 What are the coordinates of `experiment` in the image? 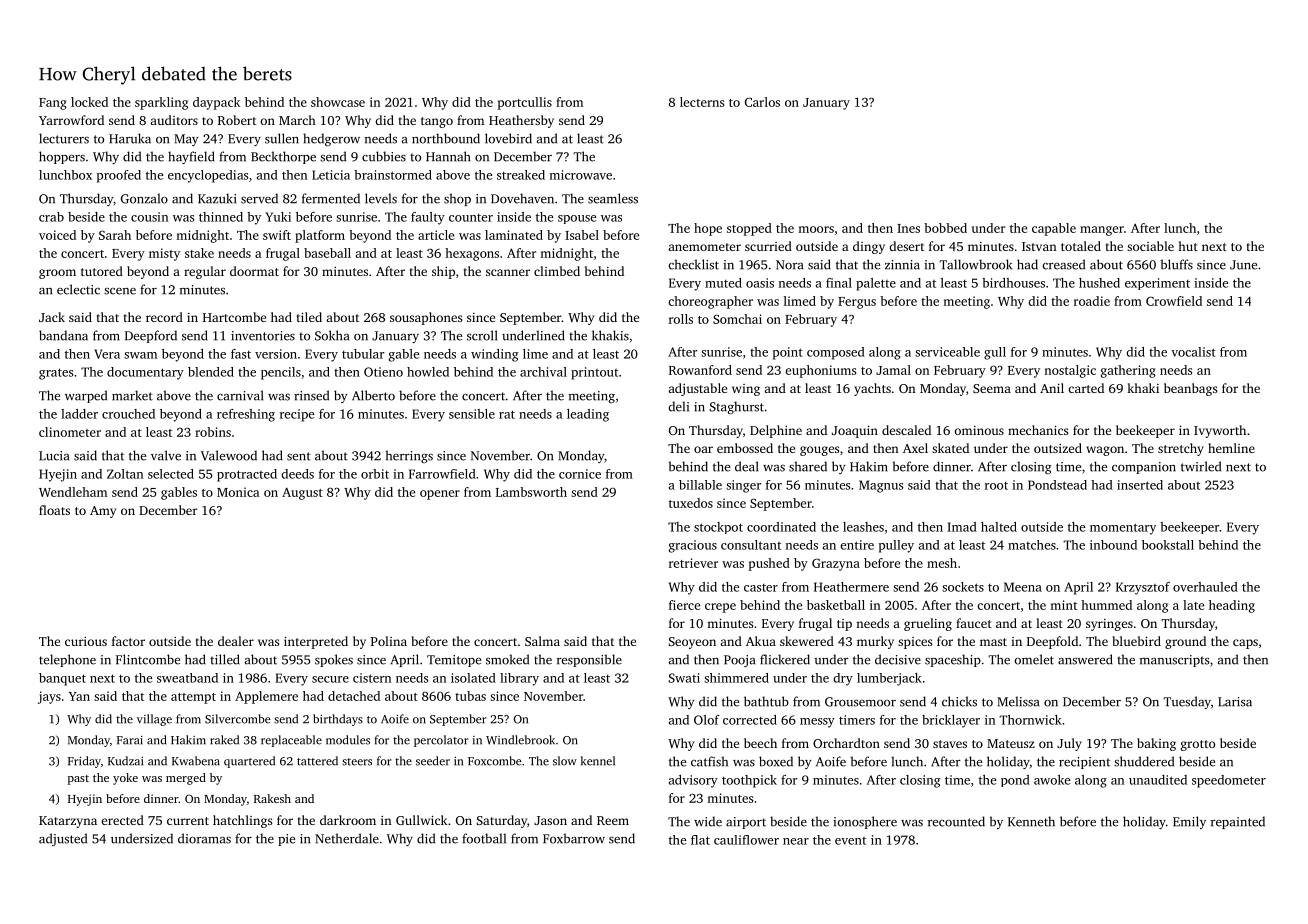 It's located at (1157, 284).
